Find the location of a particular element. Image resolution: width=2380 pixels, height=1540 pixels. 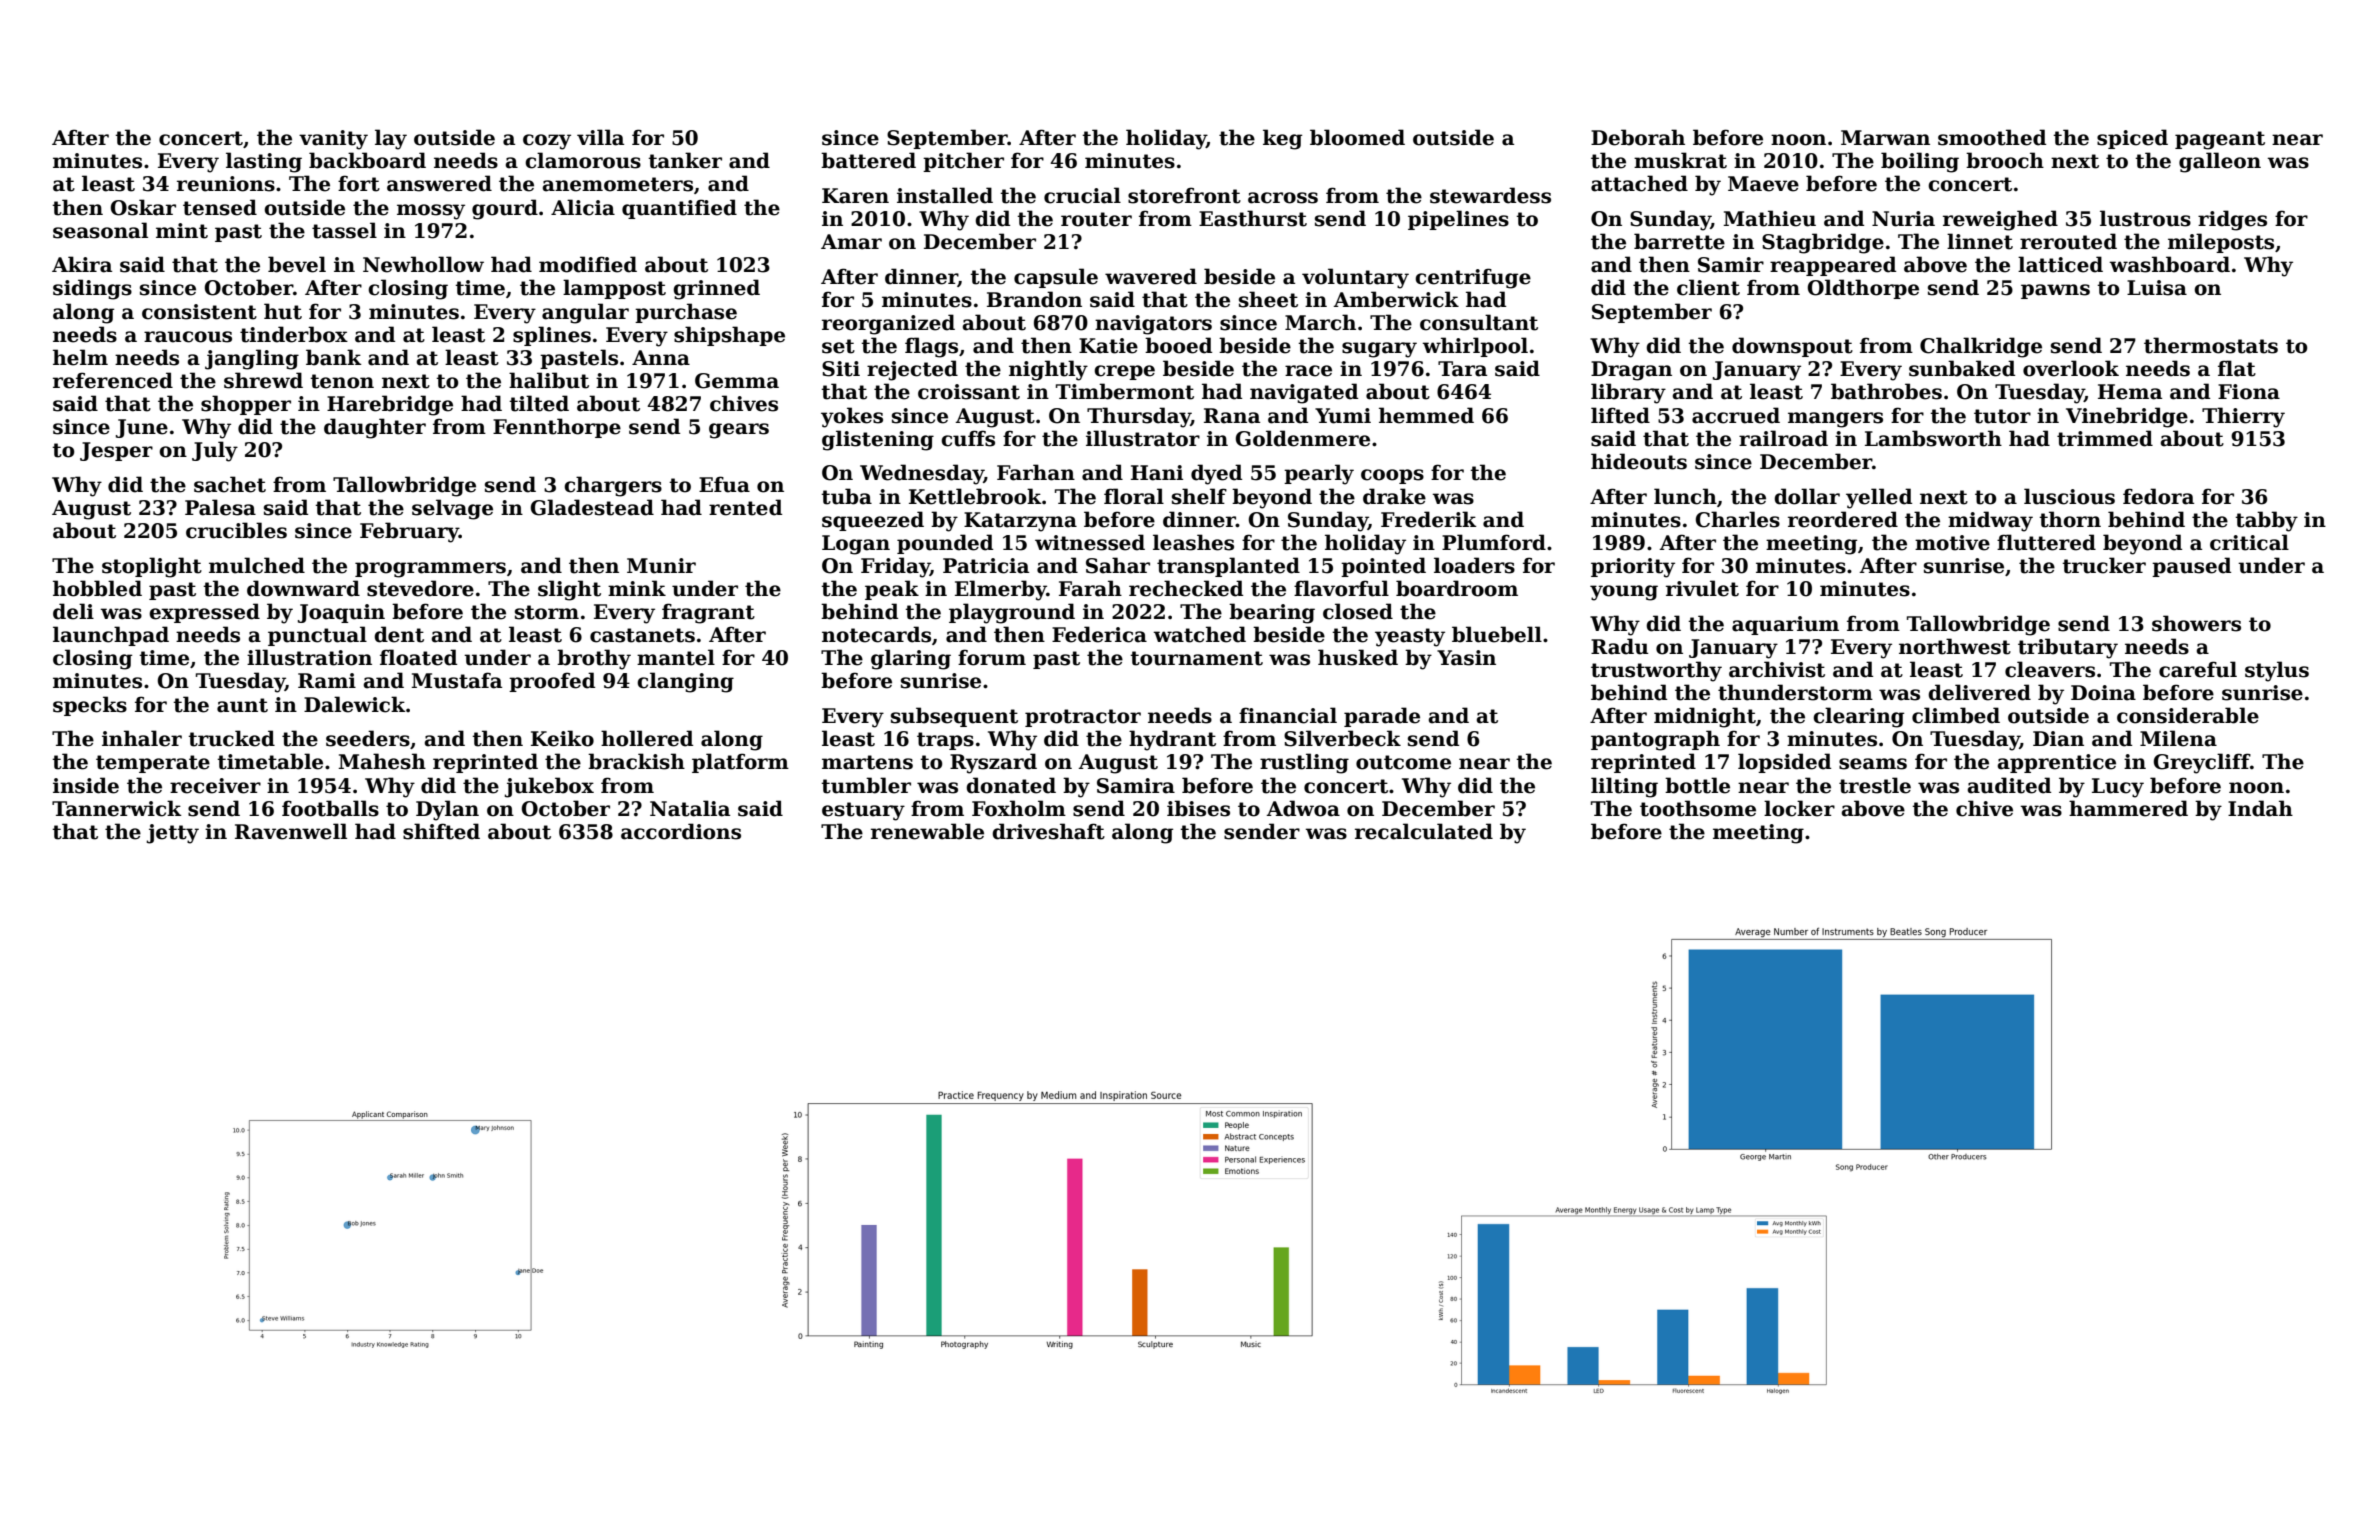

critical is located at coordinates (2249, 542).
